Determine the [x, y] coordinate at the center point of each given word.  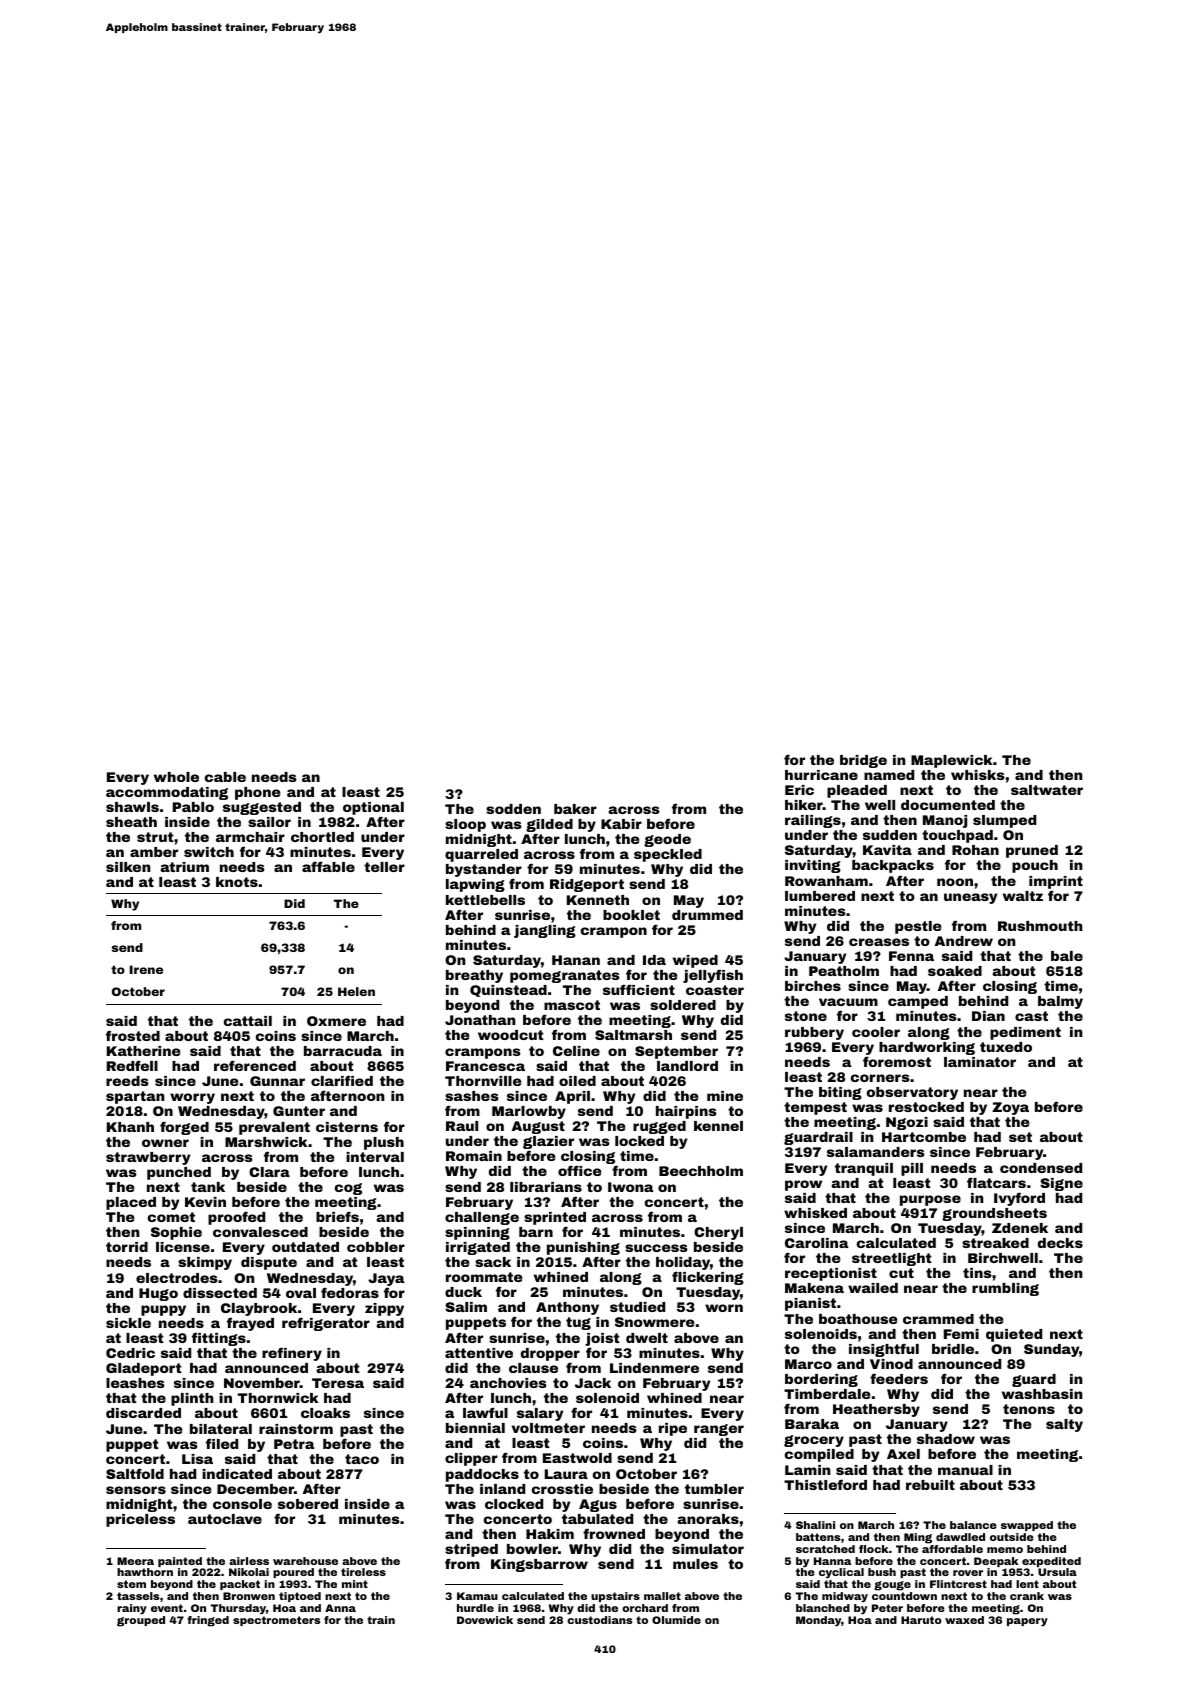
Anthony [567, 1308]
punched [179, 1173]
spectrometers [276, 1621]
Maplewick [951, 761]
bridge [863, 761]
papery [1027, 1622]
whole [176, 777]
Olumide [676, 1620]
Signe [1061, 1184]
